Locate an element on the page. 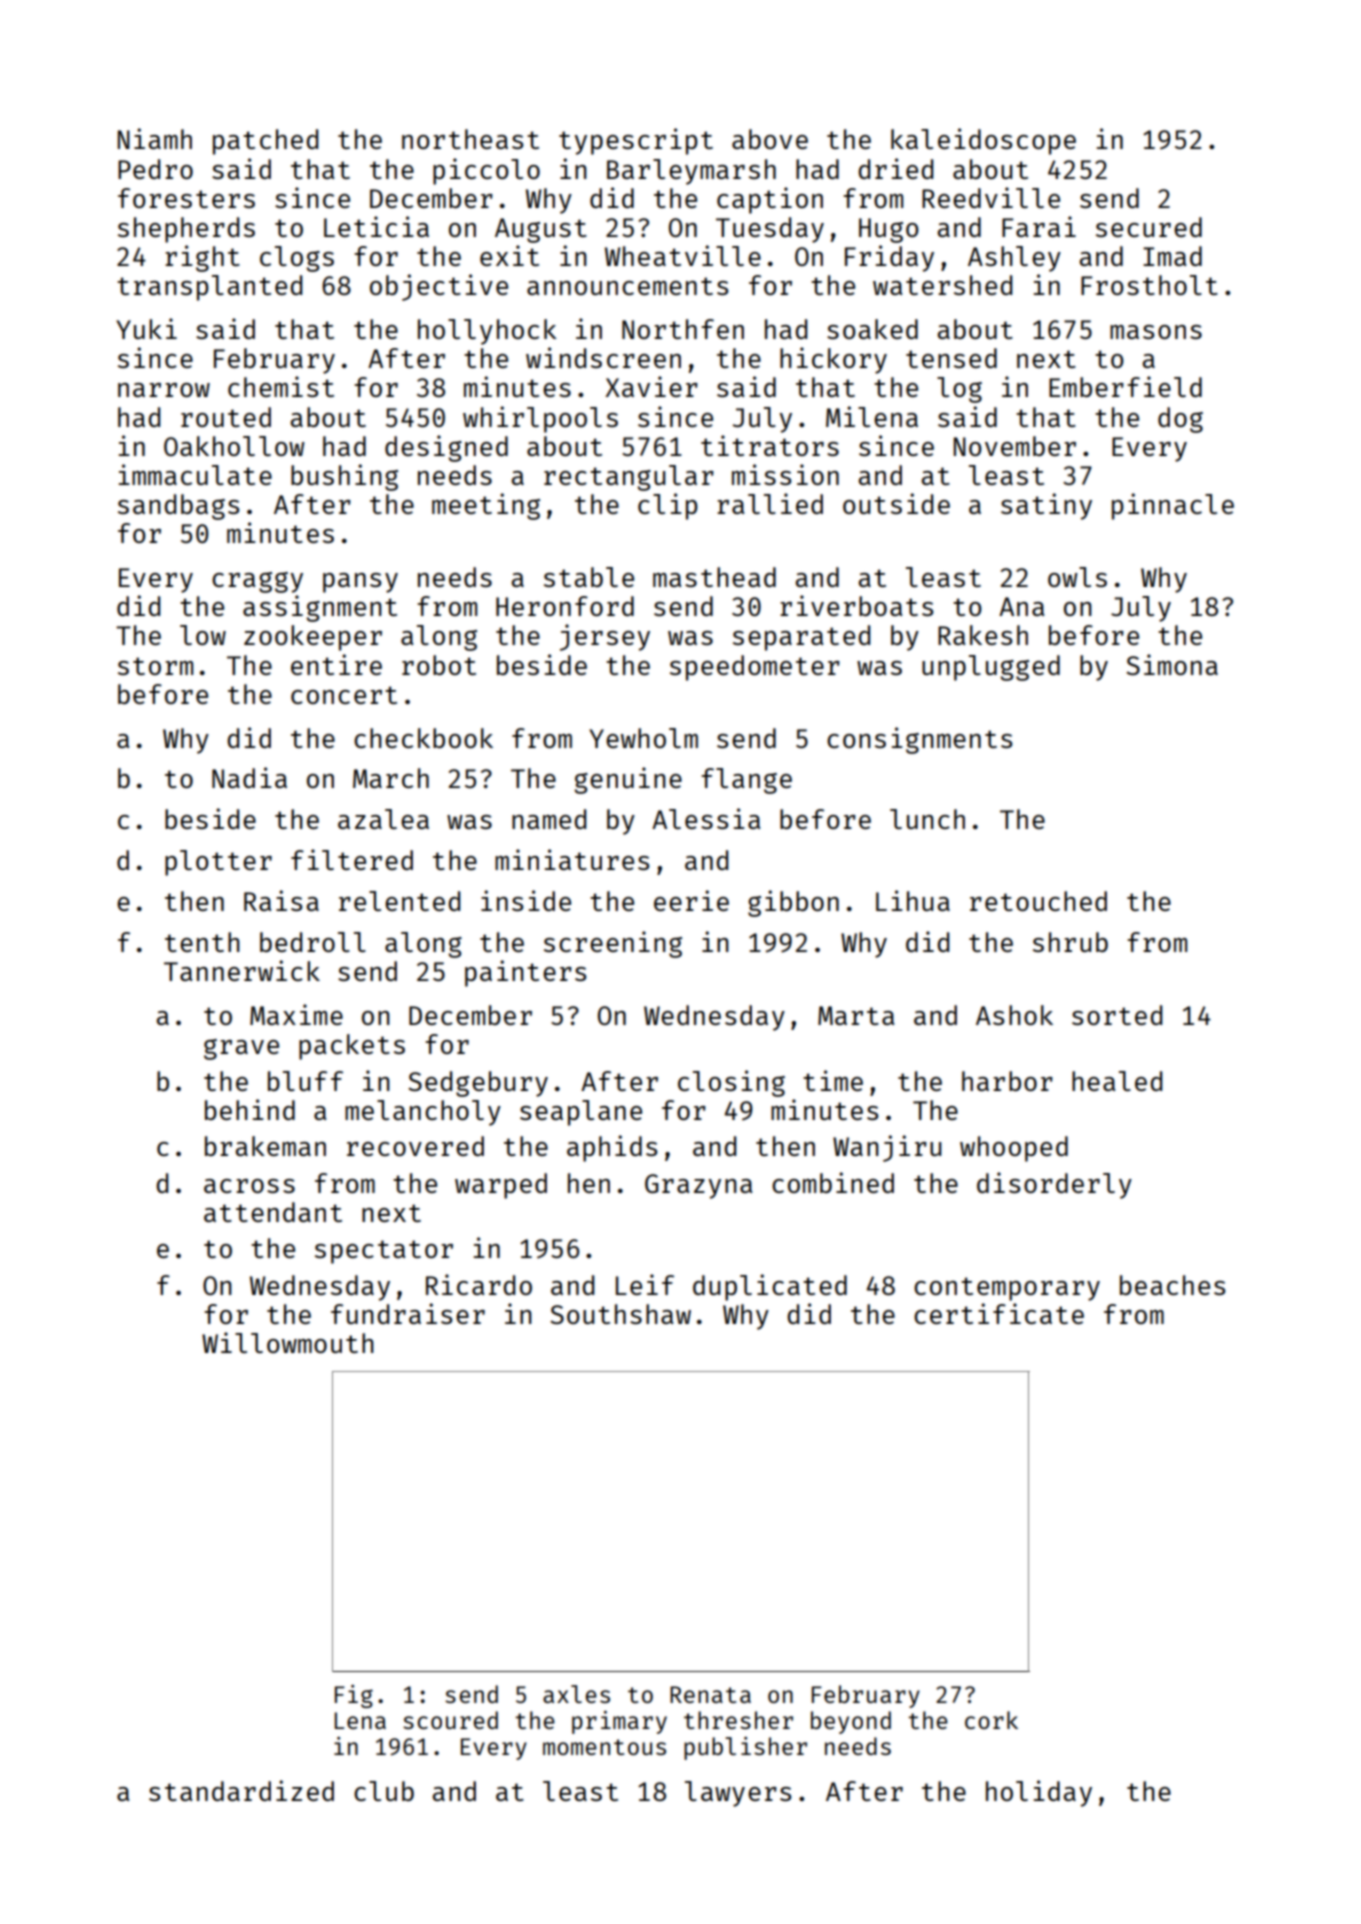 This page has width=1361, height=1924. kaleidoscope is located at coordinates (983, 141).
